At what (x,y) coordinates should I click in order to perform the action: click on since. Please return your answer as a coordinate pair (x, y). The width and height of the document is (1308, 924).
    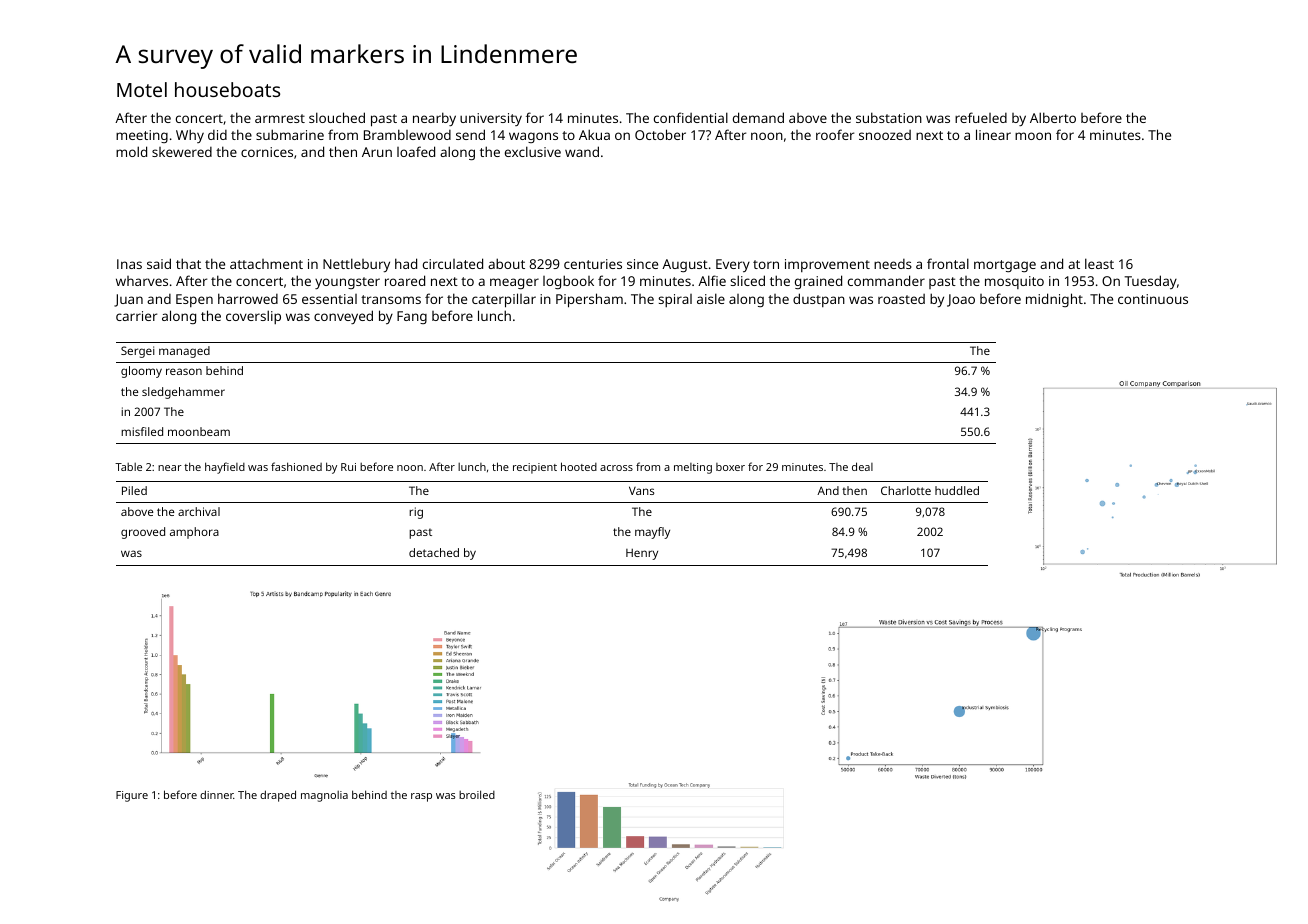
    Looking at the image, I should click on (642, 264).
